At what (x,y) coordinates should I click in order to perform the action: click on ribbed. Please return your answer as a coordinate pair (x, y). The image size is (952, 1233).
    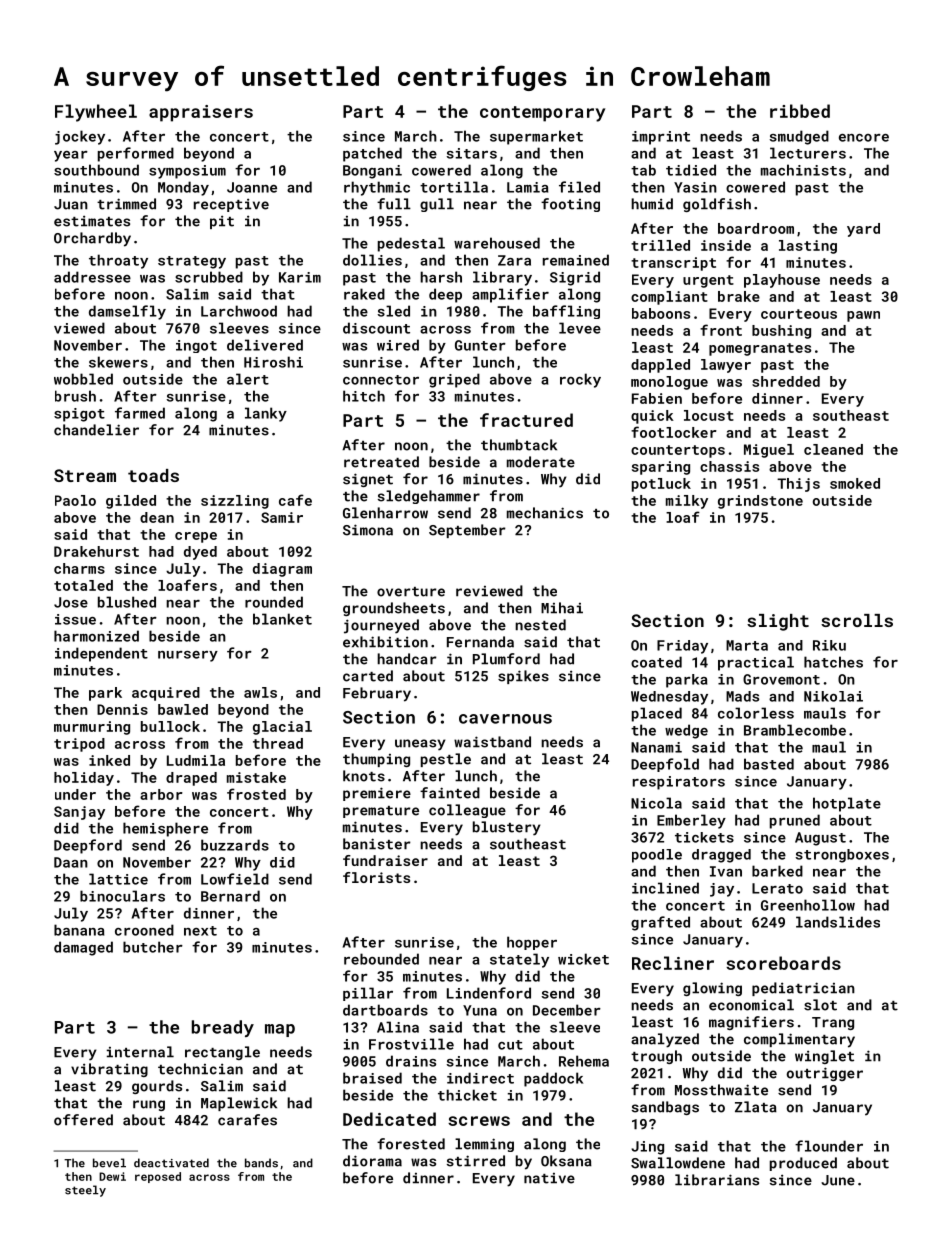
    Looking at the image, I should click on (800, 111).
